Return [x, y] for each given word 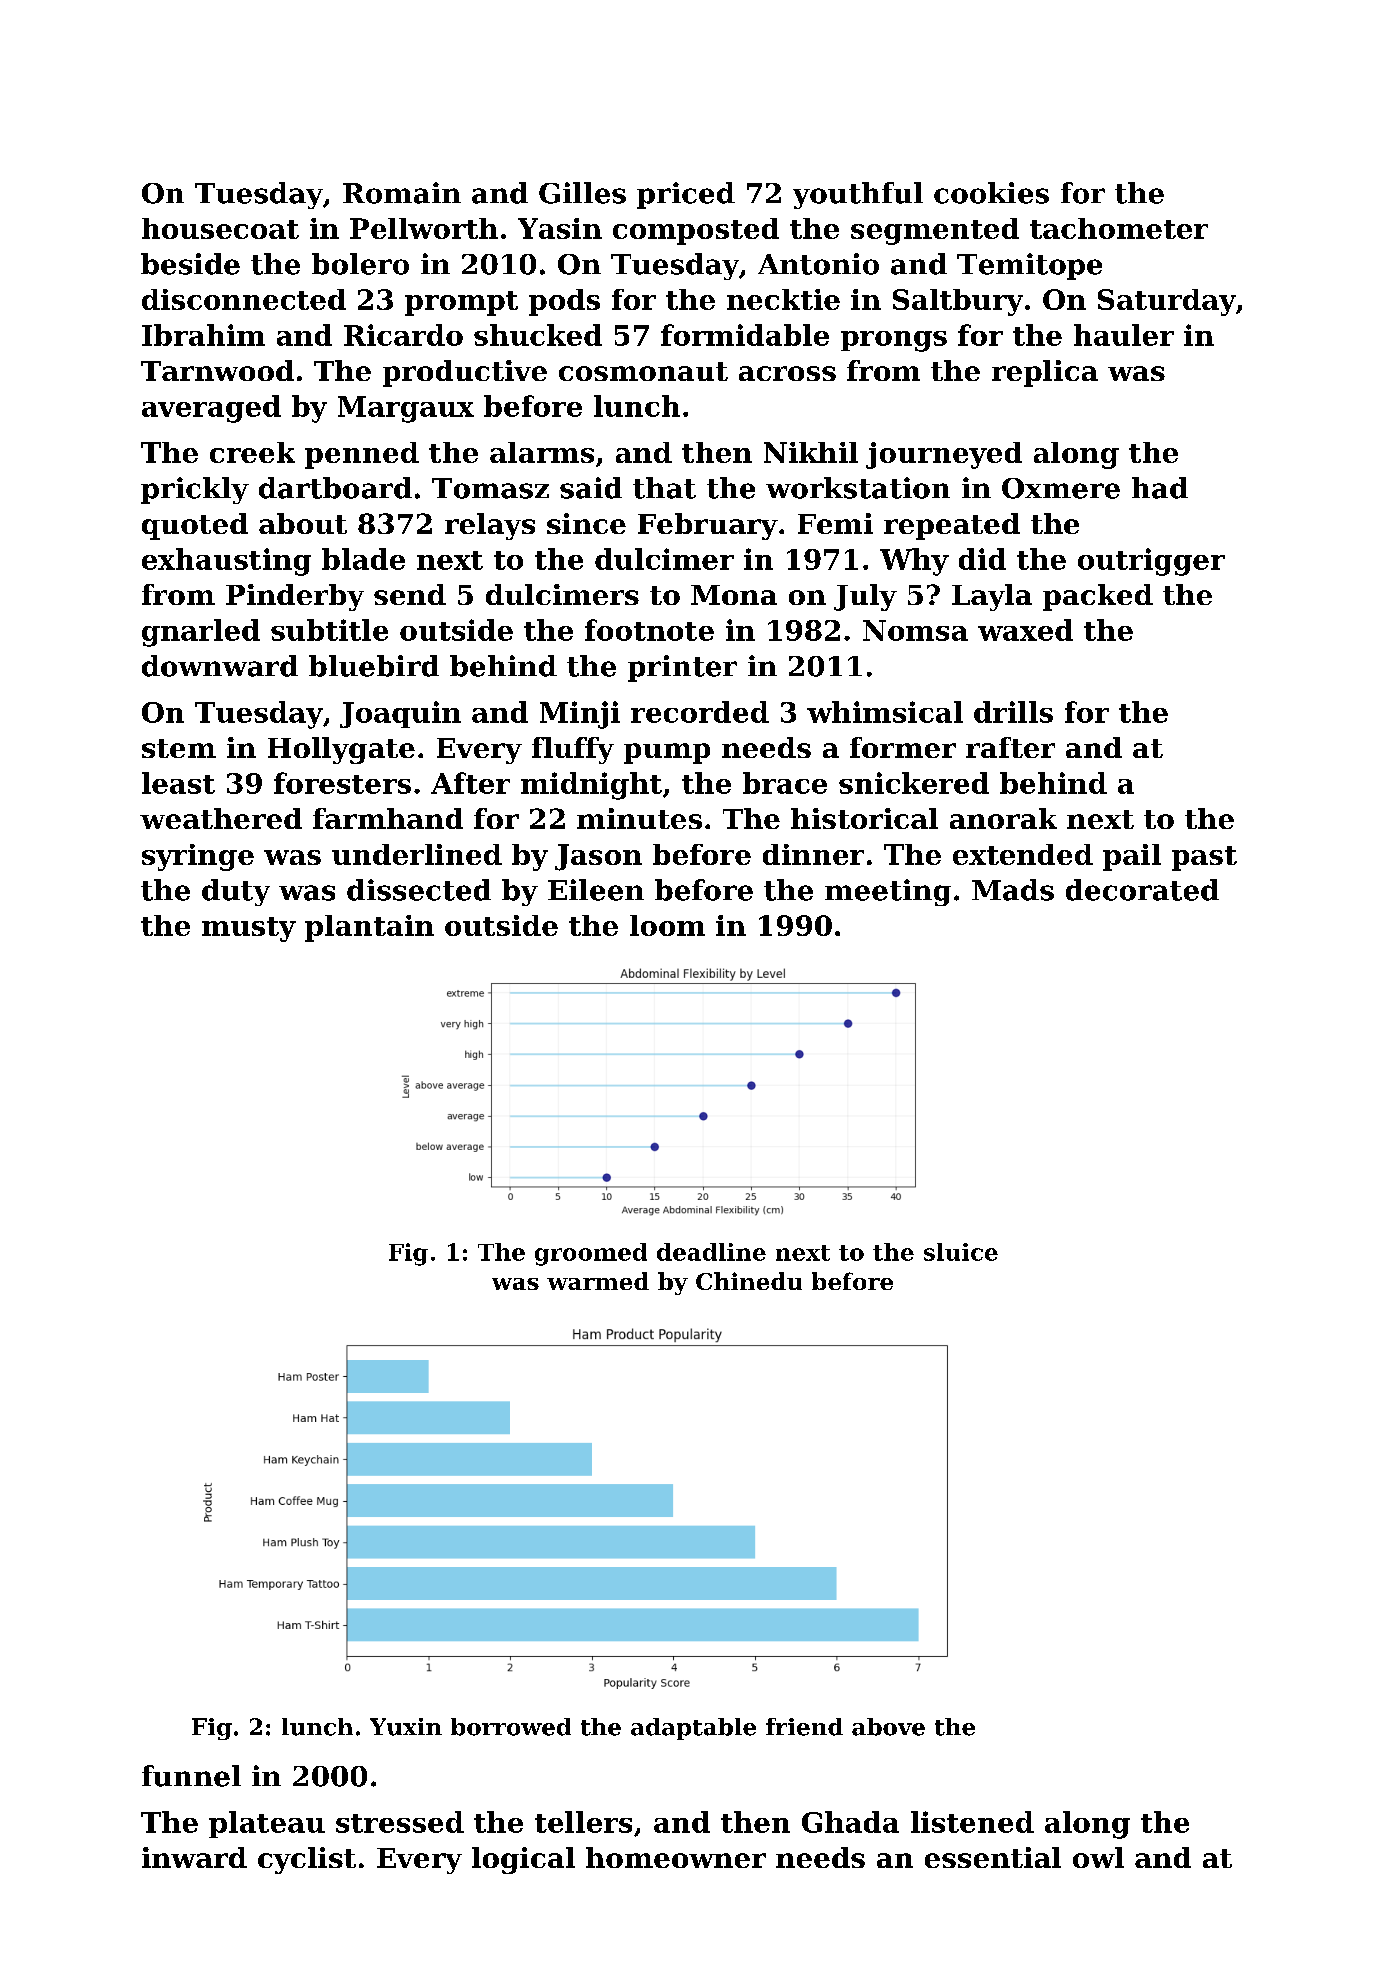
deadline [711, 1252]
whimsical [885, 712]
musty [249, 929]
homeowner [676, 1857]
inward [194, 1857]
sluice [961, 1252]
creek [252, 452]
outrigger [1151, 562]
